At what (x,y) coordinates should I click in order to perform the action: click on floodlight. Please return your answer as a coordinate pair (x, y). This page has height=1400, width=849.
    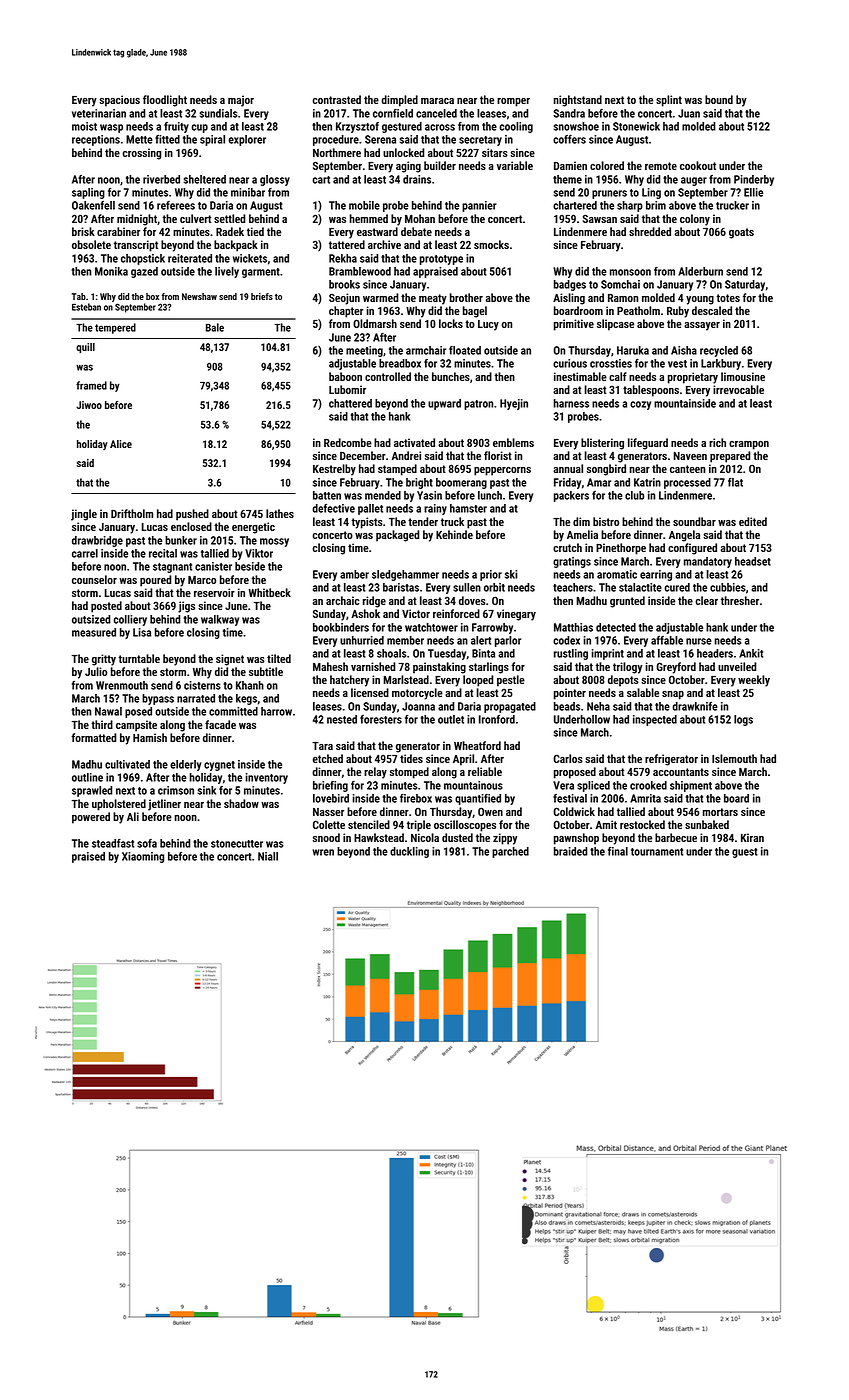
    Looking at the image, I should click on (165, 101).
